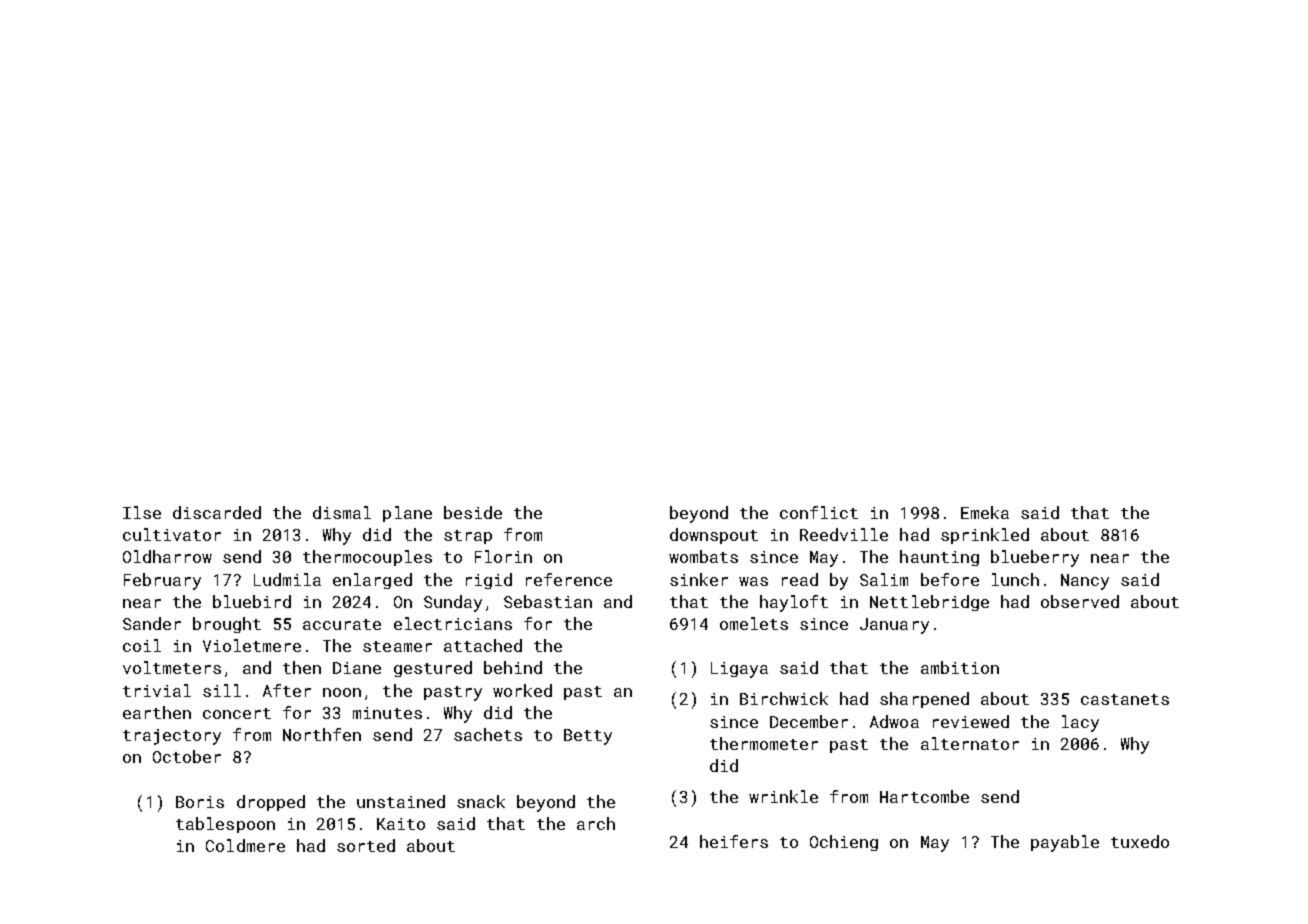 This document has width=1308, height=924. What do you see at coordinates (271, 803) in the document?
I see `dropped` at bounding box center [271, 803].
